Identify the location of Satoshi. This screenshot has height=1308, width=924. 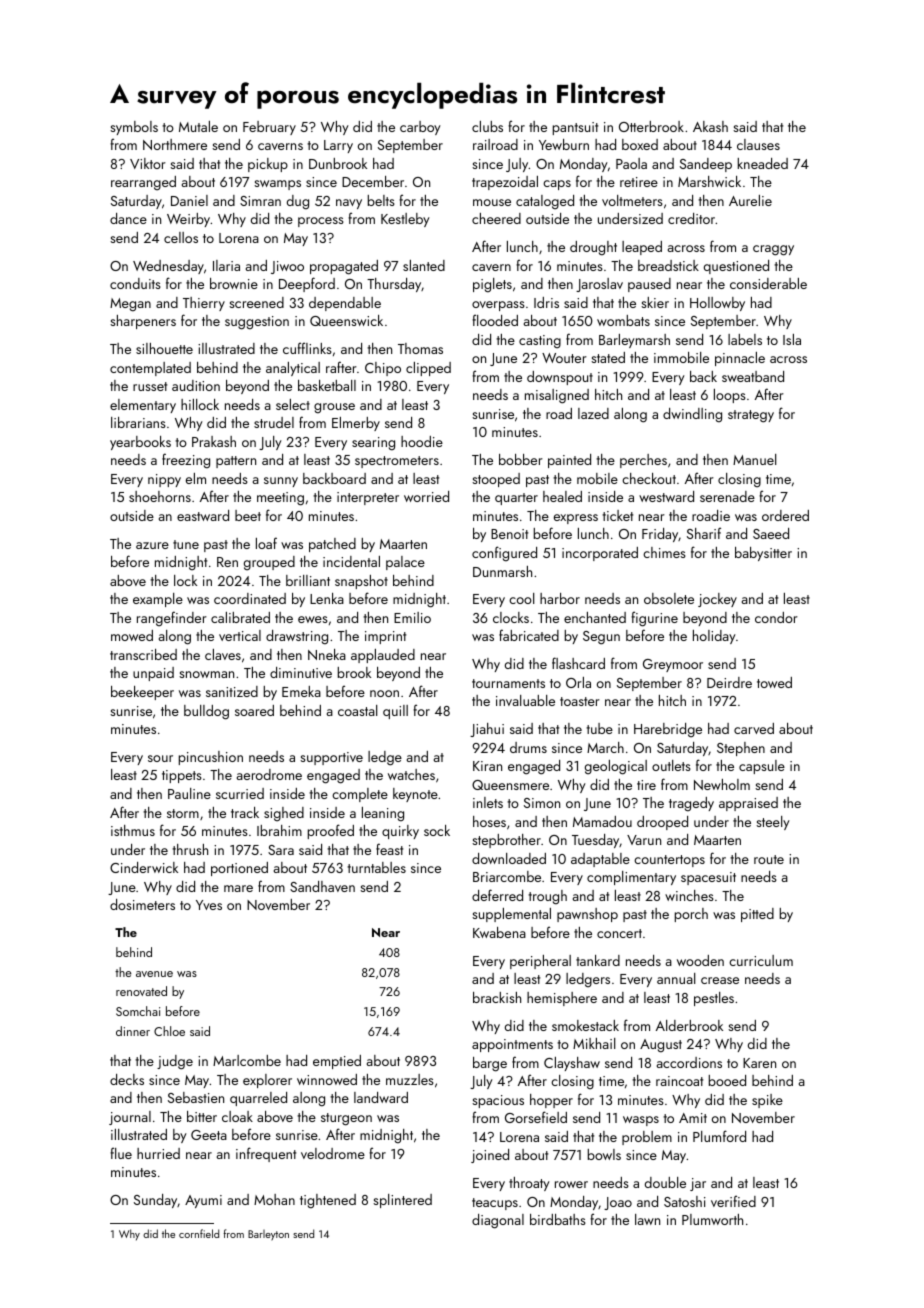
(685, 1201).
